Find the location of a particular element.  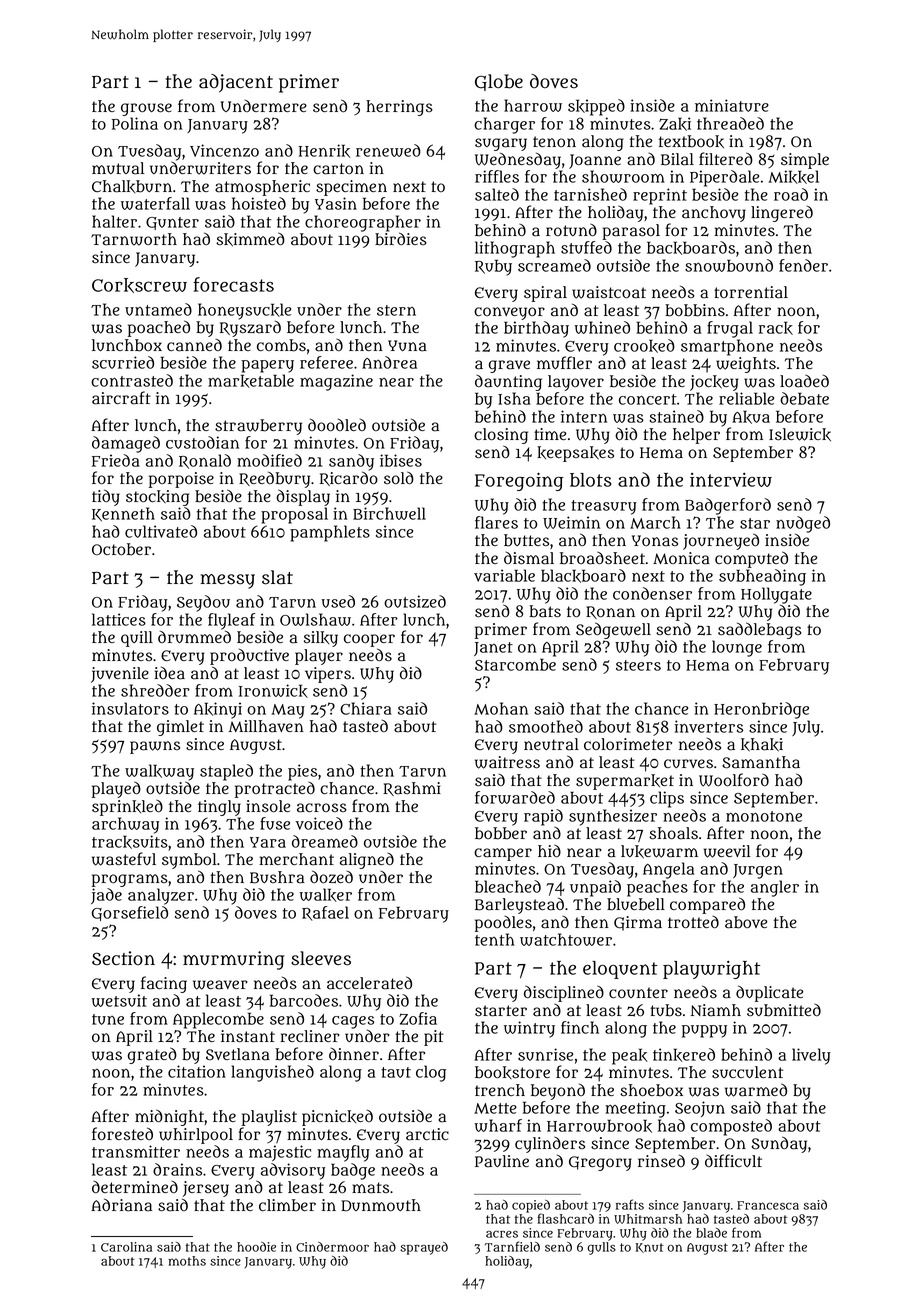

tune is located at coordinates (108, 1019).
